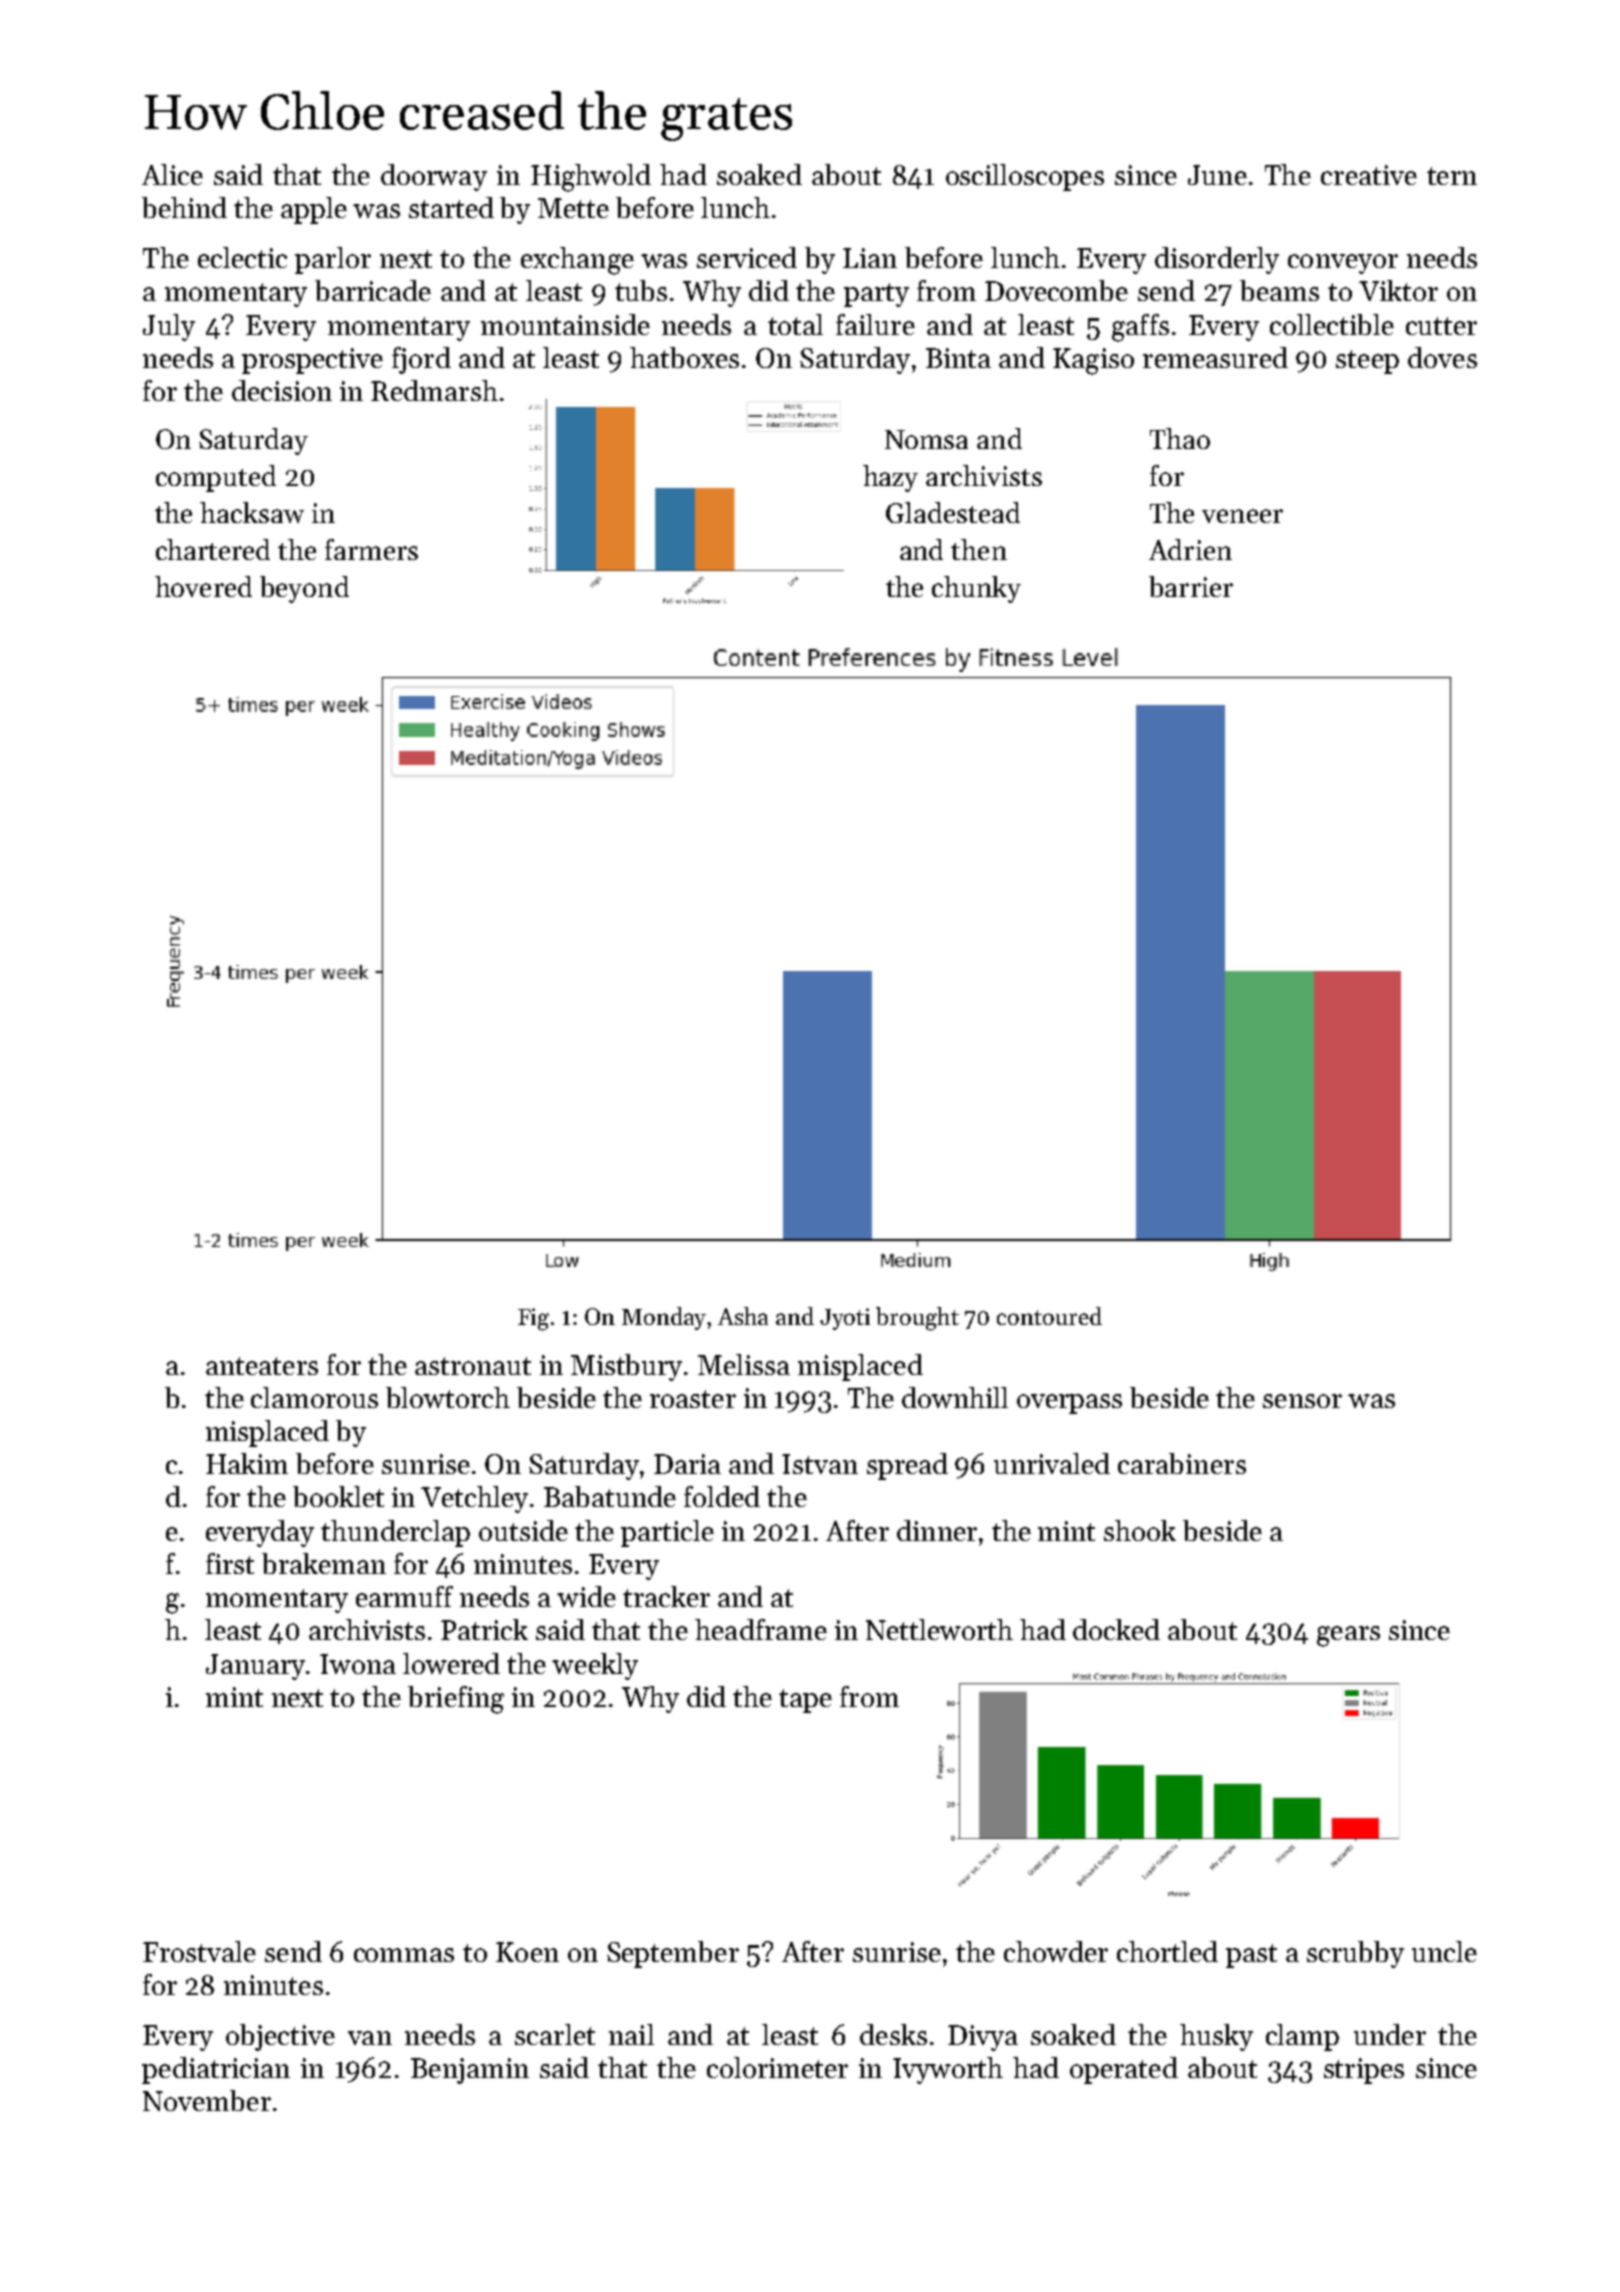 The height and width of the document is (2292, 1620). Describe the element at coordinates (1191, 586) in the document. I see `barrier` at that location.
